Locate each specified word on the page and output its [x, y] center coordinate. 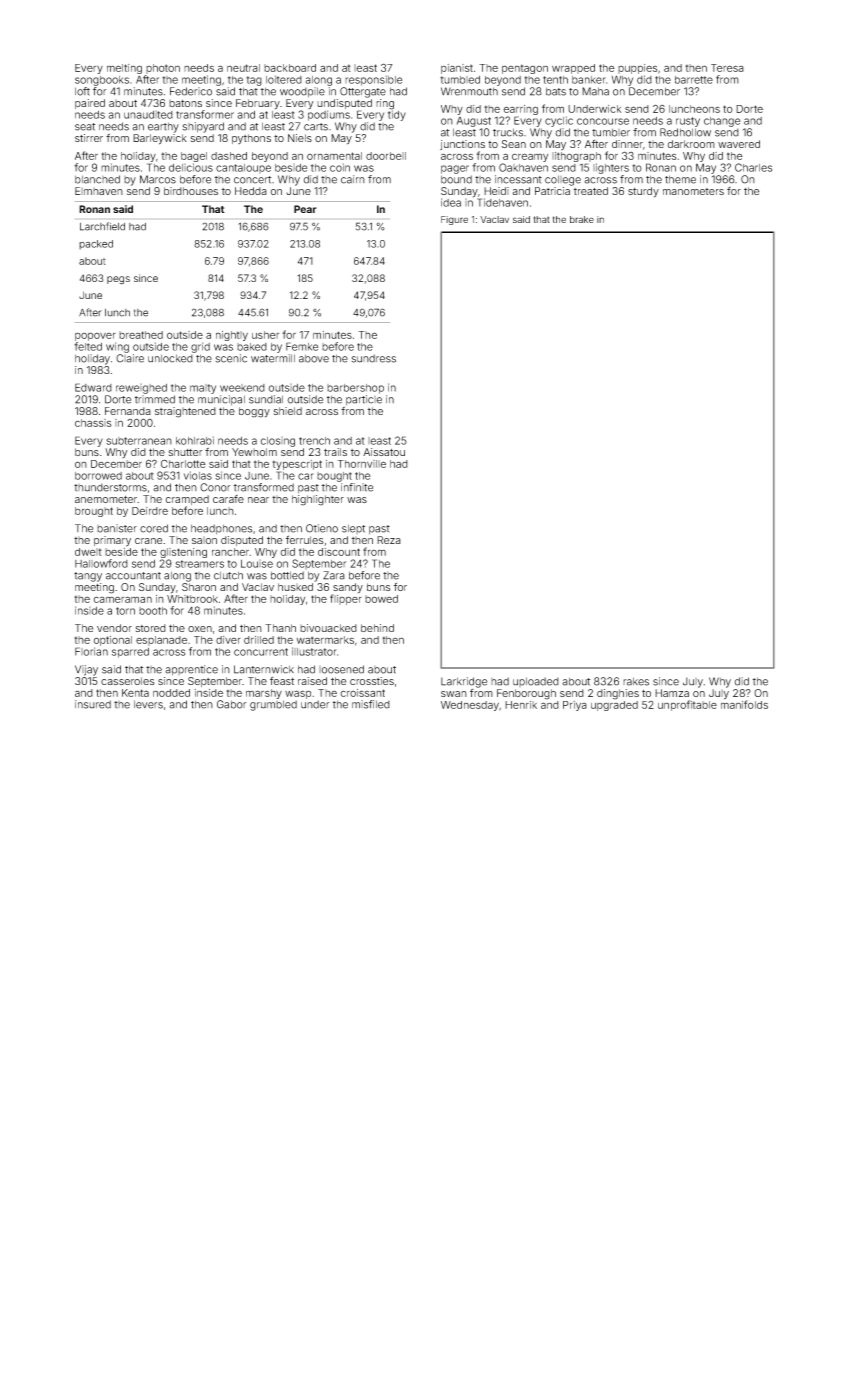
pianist [457, 69]
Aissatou [384, 452]
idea [451, 202]
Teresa [727, 68]
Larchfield [102, 226]
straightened [185, 412]
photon [163, 69]
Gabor [231, 704]
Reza [389, 540]
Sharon [199, 587]
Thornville [362, 464]
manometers [693, 191]
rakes [636, 681]
